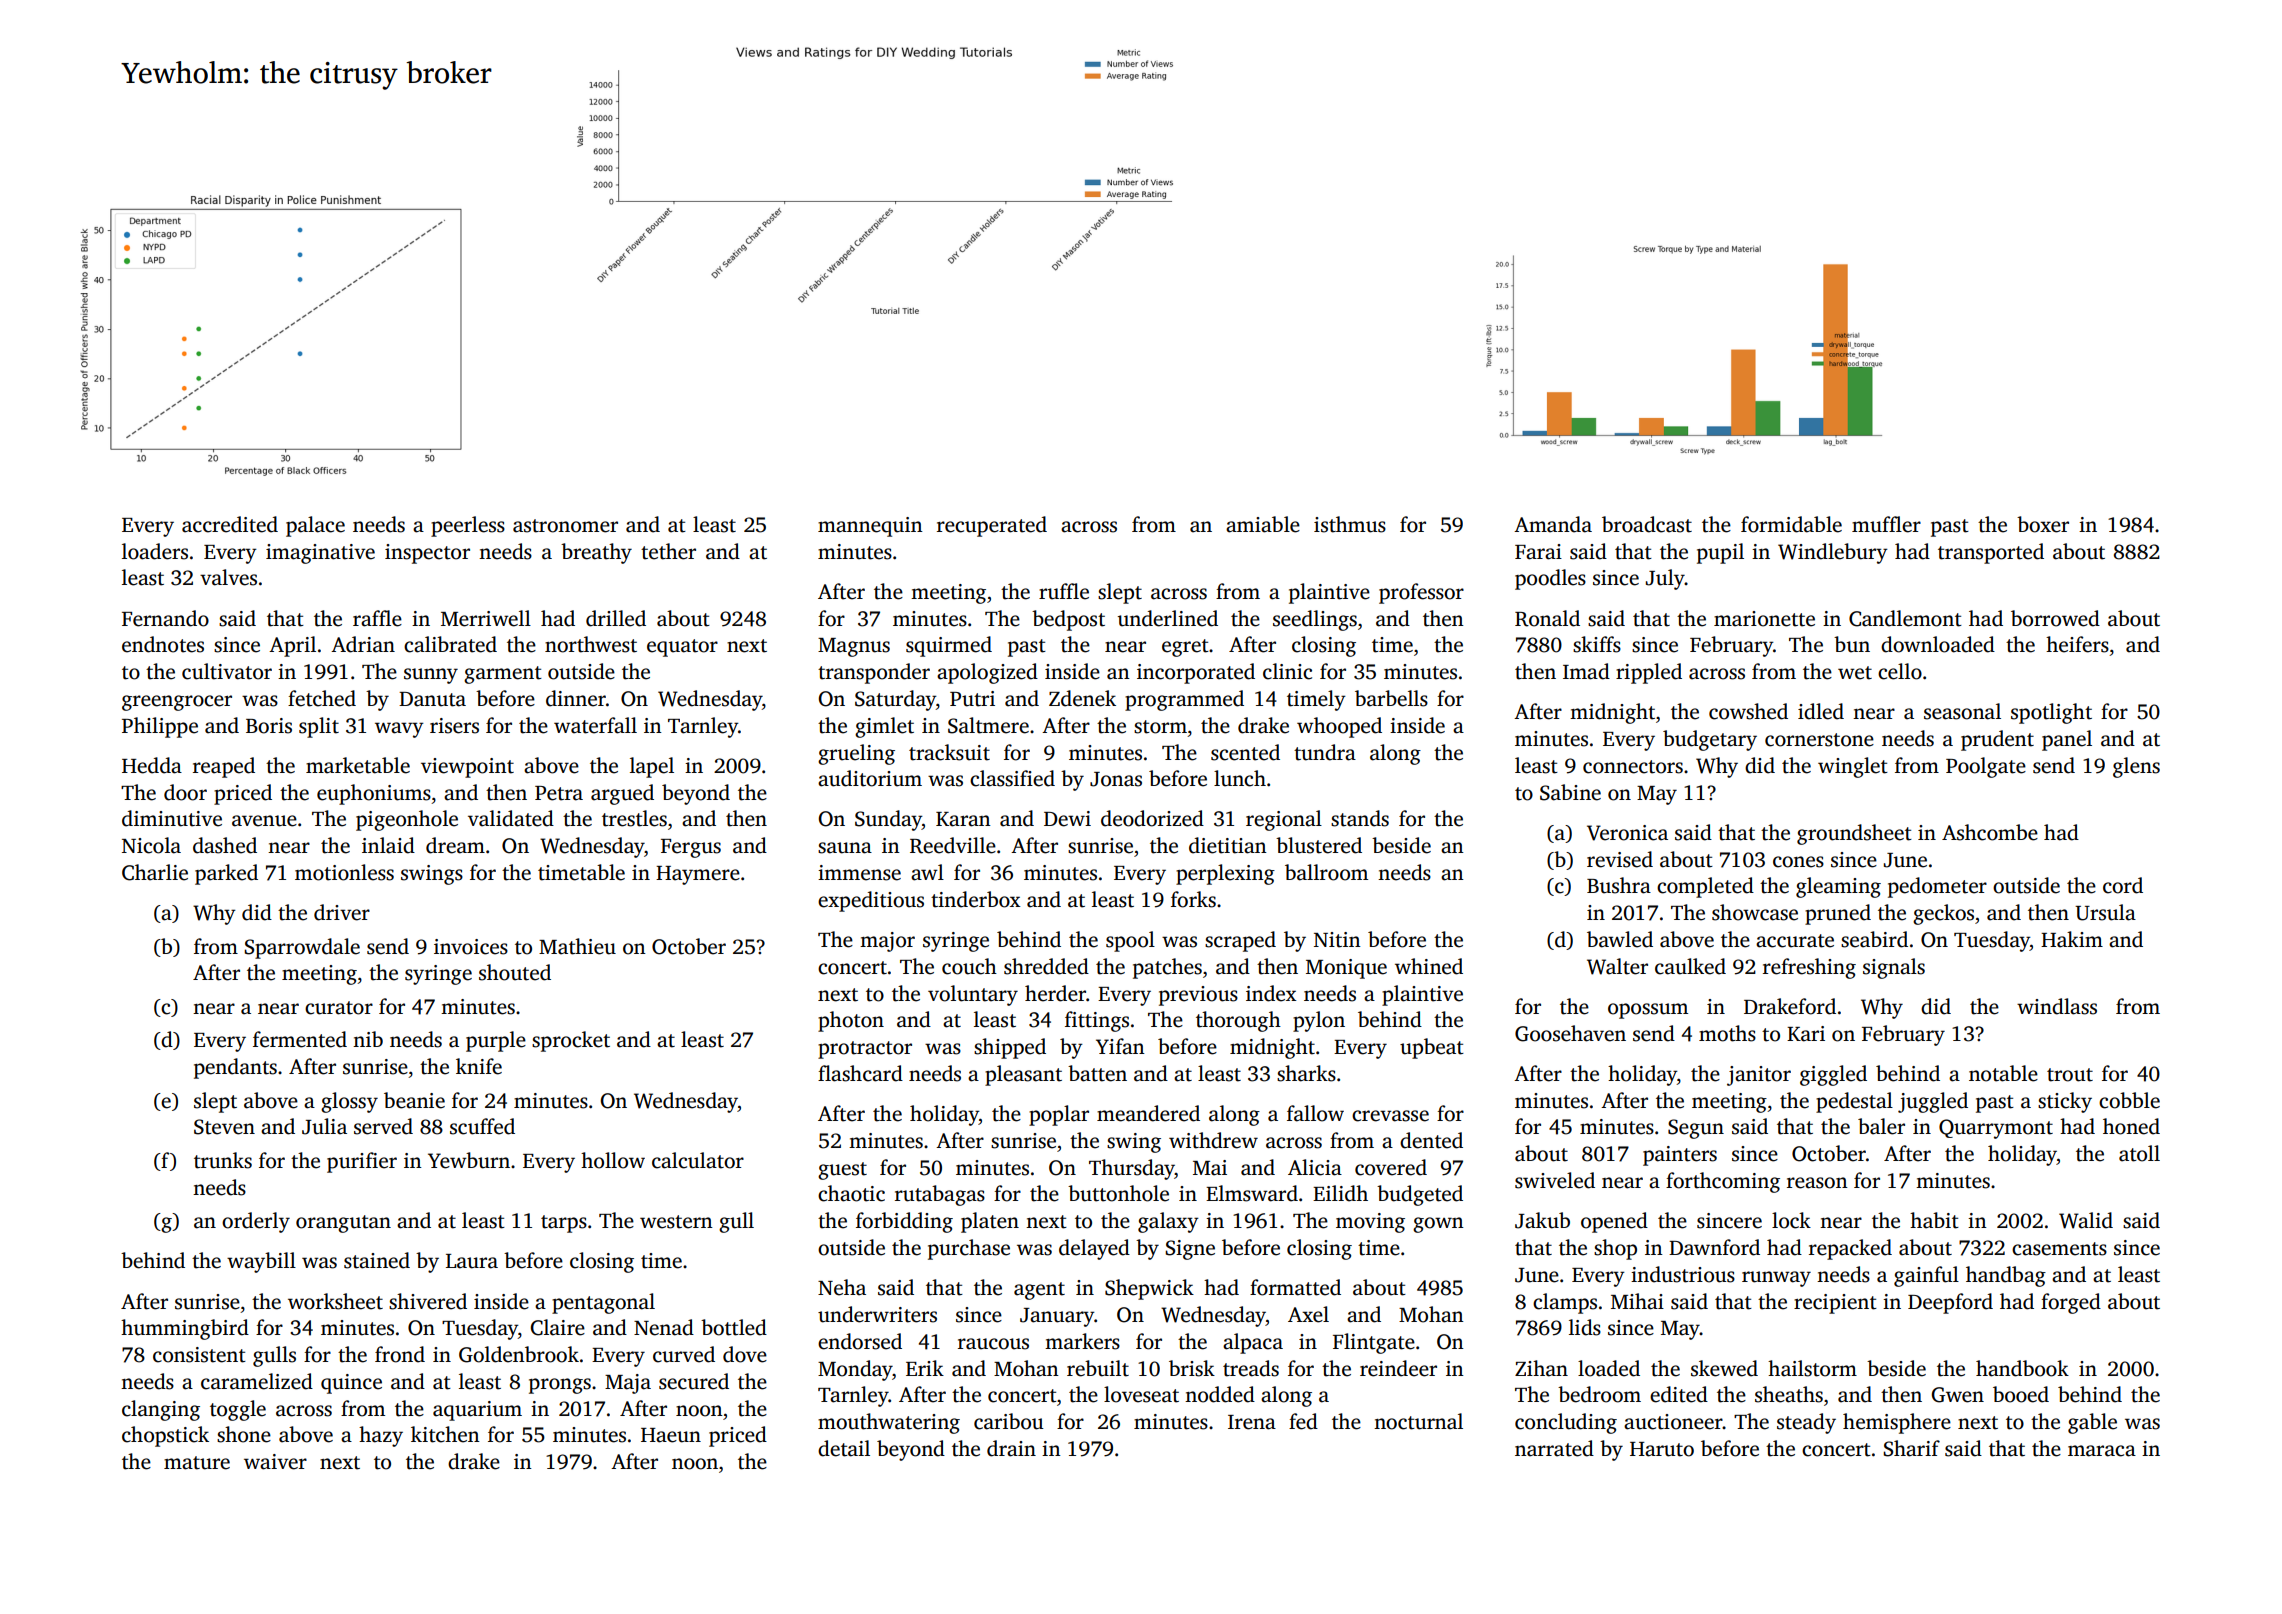 This screenshot has width=2282, height=1614. I want to click on loaders, so click(155, 551).
